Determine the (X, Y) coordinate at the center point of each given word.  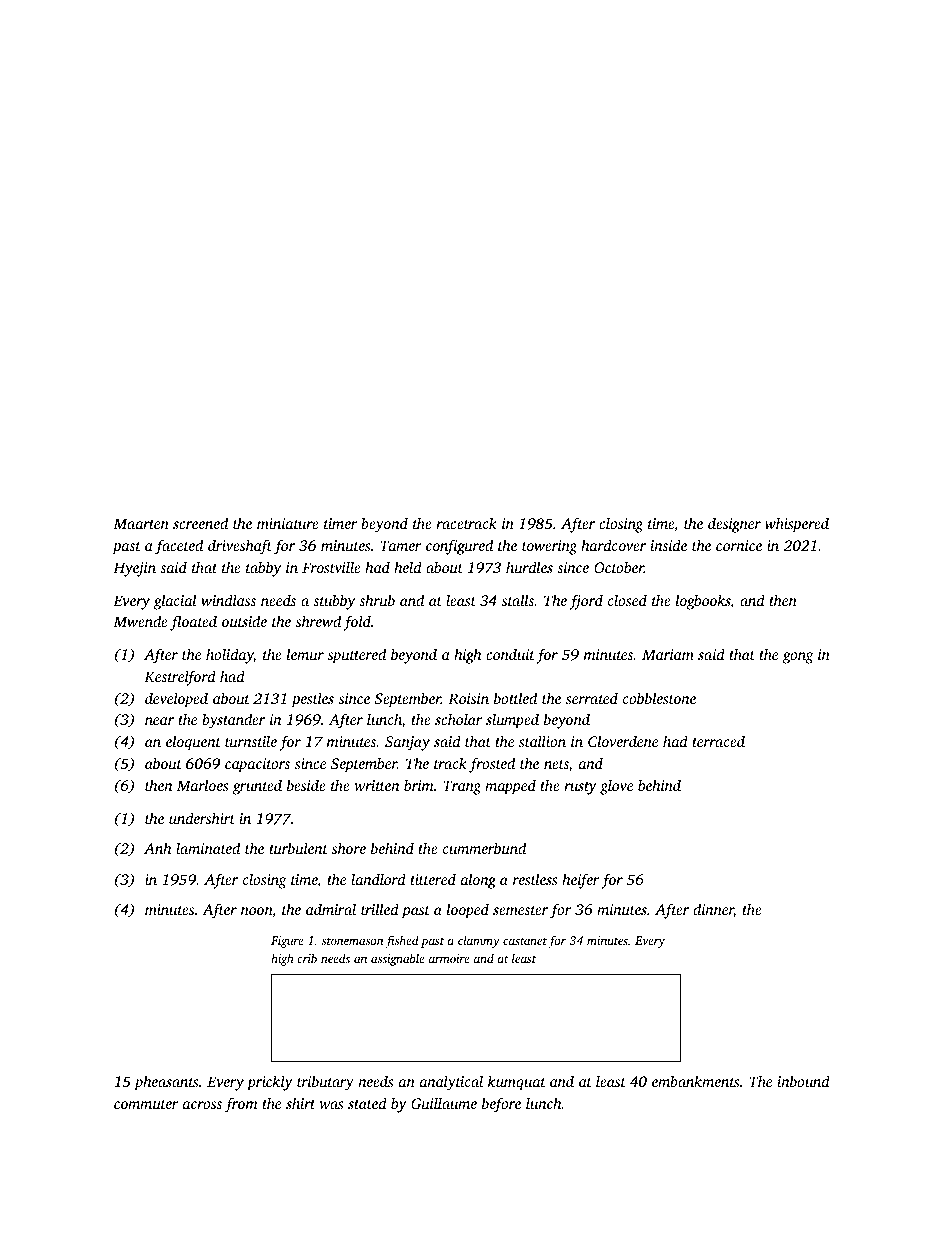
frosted (492, 765)
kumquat (517, 1083)
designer (734, 525)
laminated (208, 848)
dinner (713, 910)
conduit (510, 654)
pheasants (166, 1083)
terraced (718, 741)
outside (244, 621)
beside (306, 785)
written (377, 785)
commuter (146, 1104)
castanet (525, 941)
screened (200, 523)
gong (798, 658)
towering (549, 547)
